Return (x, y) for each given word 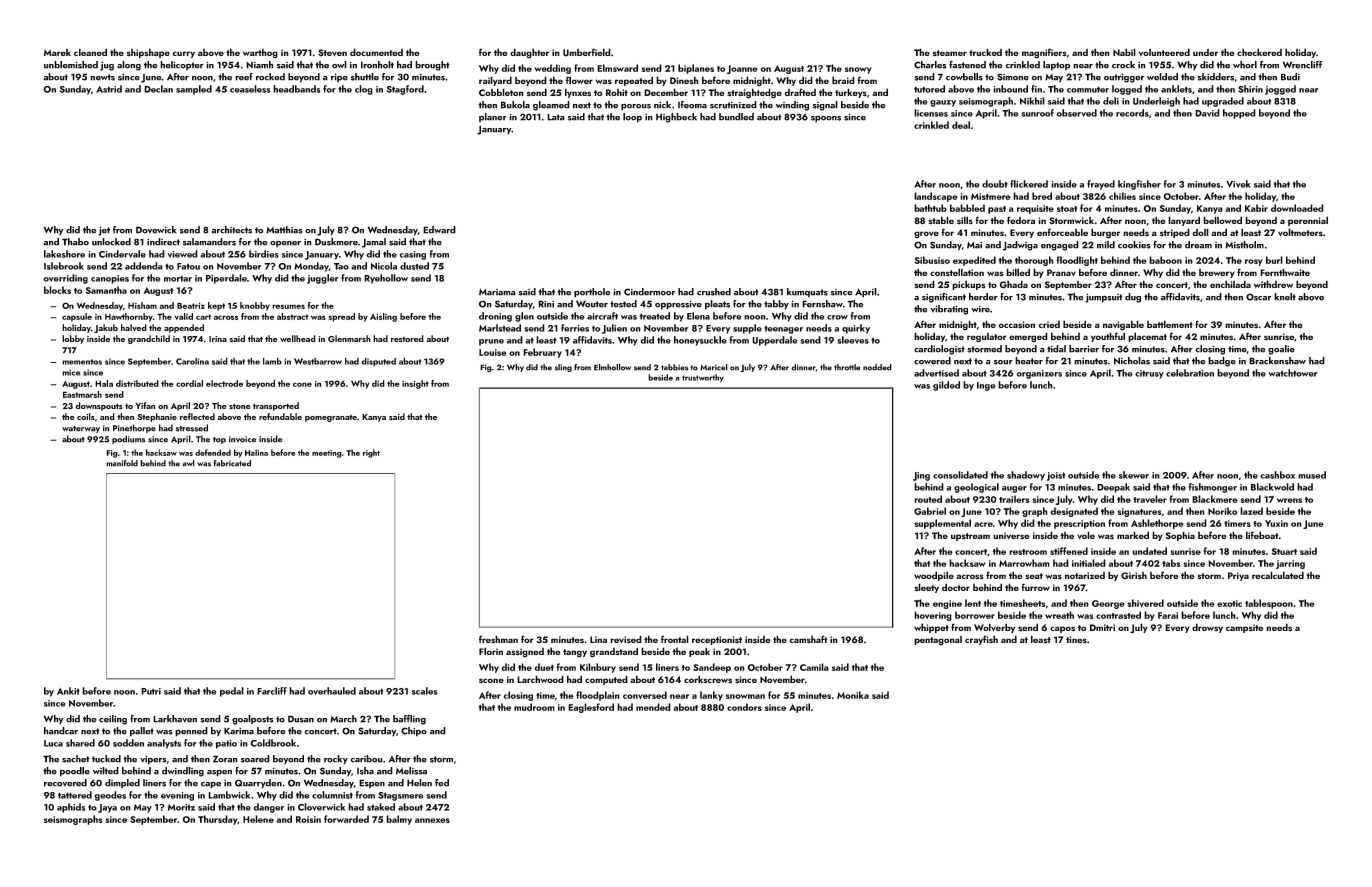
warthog (260, 53)
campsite (1245, 628)
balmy (399, 820)
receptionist (717, 640)
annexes (432, 820)
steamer (950, 53)
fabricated (232, 463)
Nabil (1124, 52)
